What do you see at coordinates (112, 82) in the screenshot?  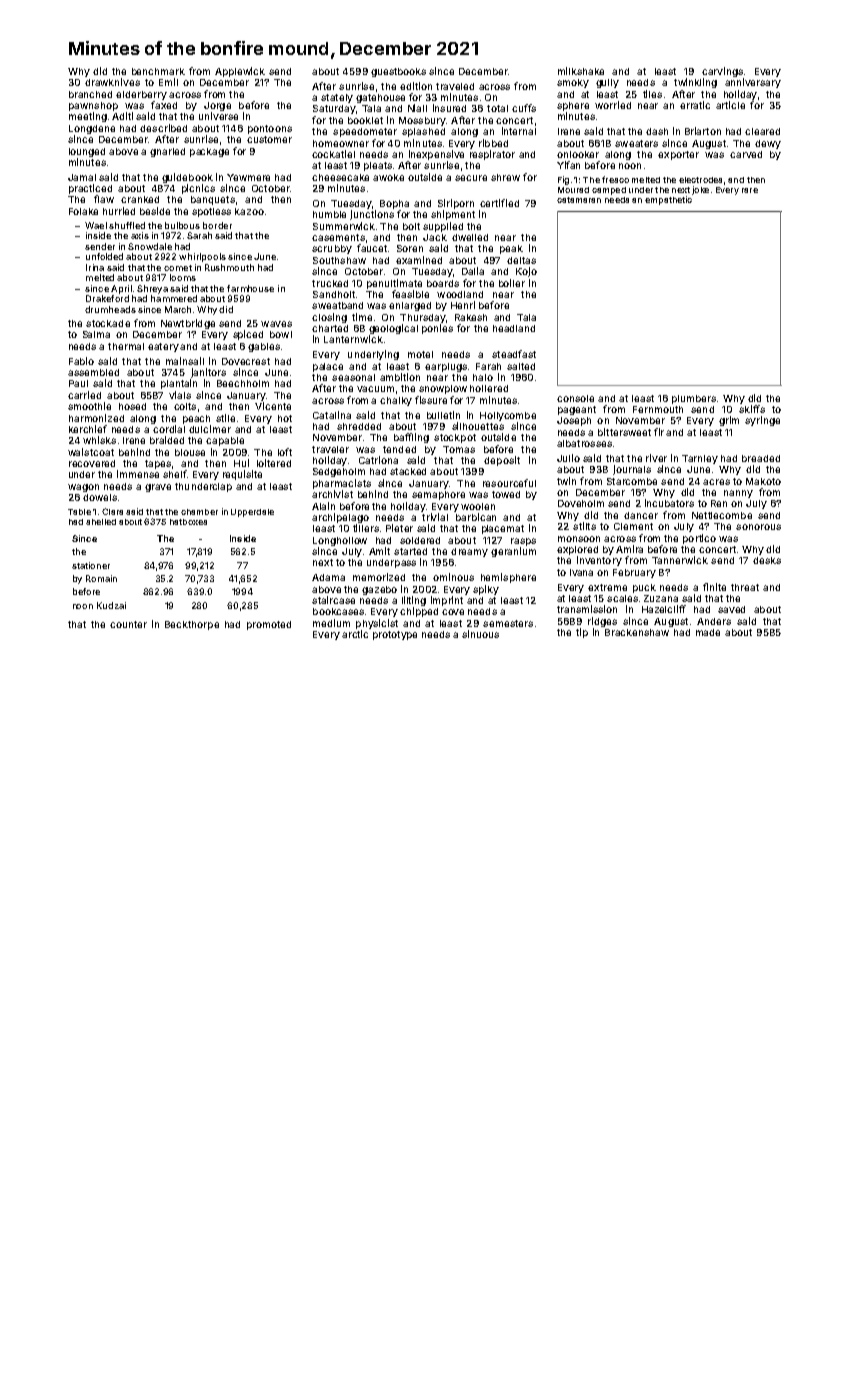 I see `drawknives` at bounding box center [112, 82].
